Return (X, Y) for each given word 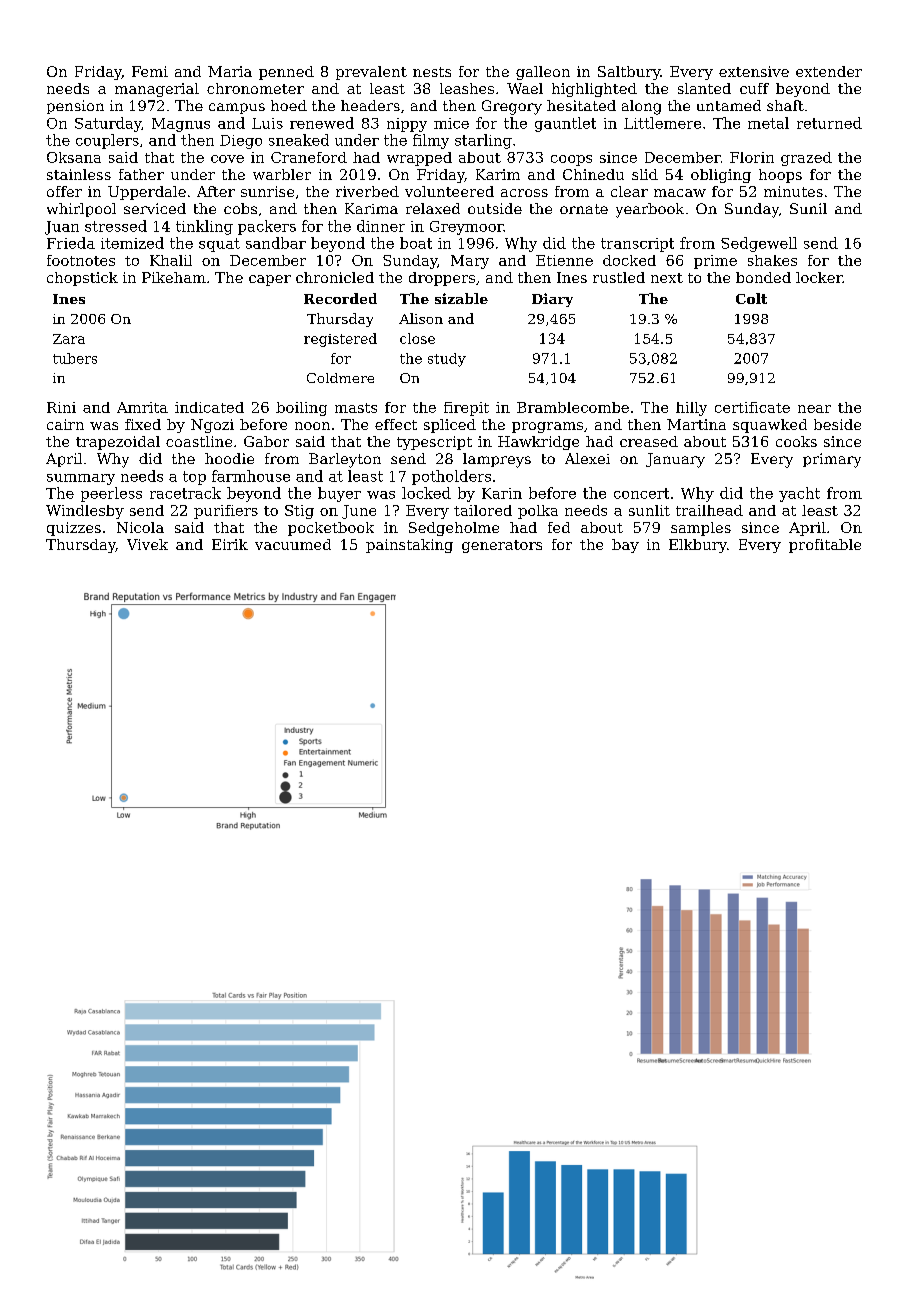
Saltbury (629, 73)
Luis (267, 123)
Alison (421, 318)
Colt (751, 298)
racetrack (185, 493)
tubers (75, 358)
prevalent (371, 73)
